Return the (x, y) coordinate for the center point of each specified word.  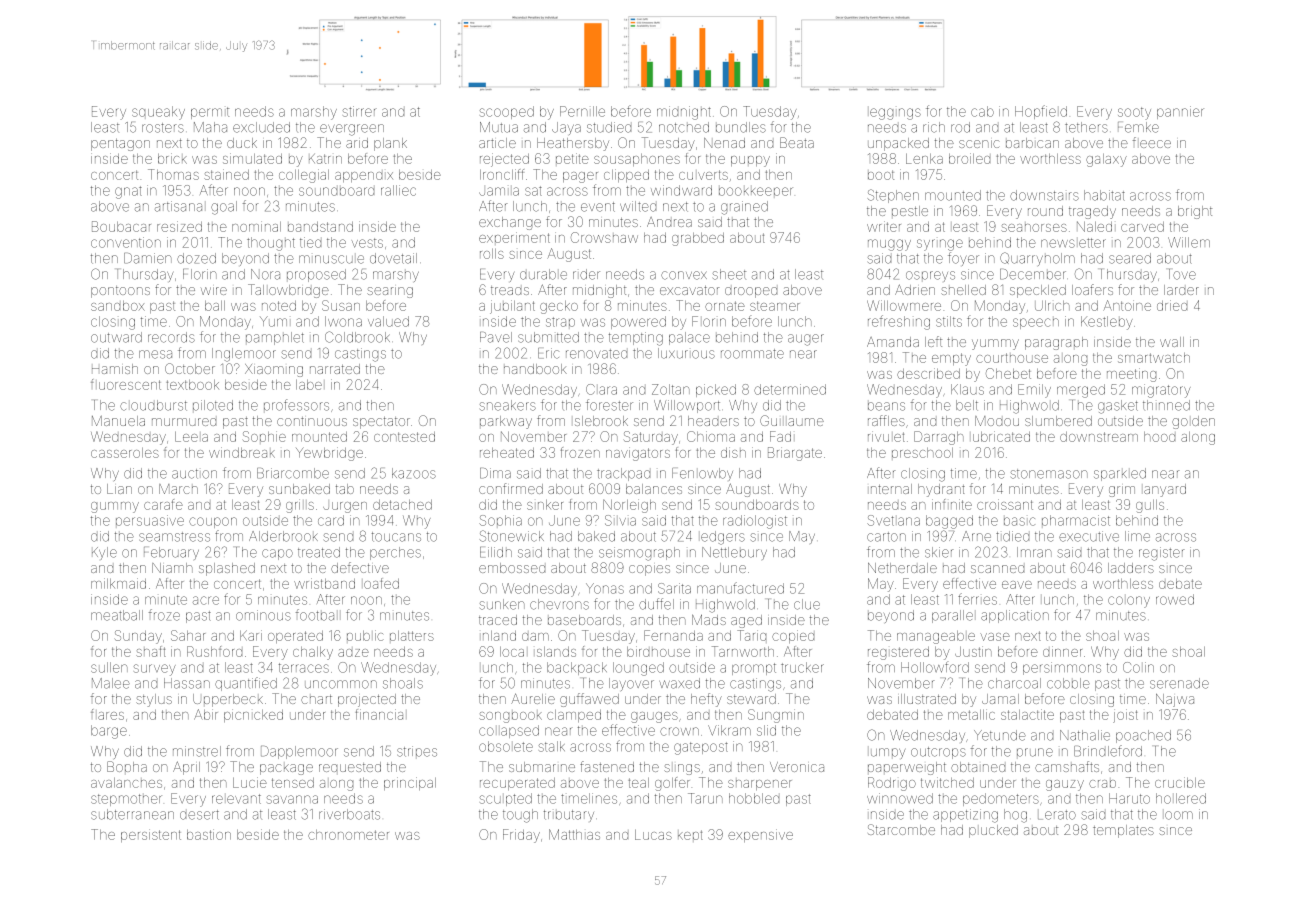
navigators (638, 454)
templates (1123, 831)
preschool (922, 453)
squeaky (158, 113)
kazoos (414, 473)
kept (690, 835)
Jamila (499, 191)
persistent (151, 835)
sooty (1134, 113)
